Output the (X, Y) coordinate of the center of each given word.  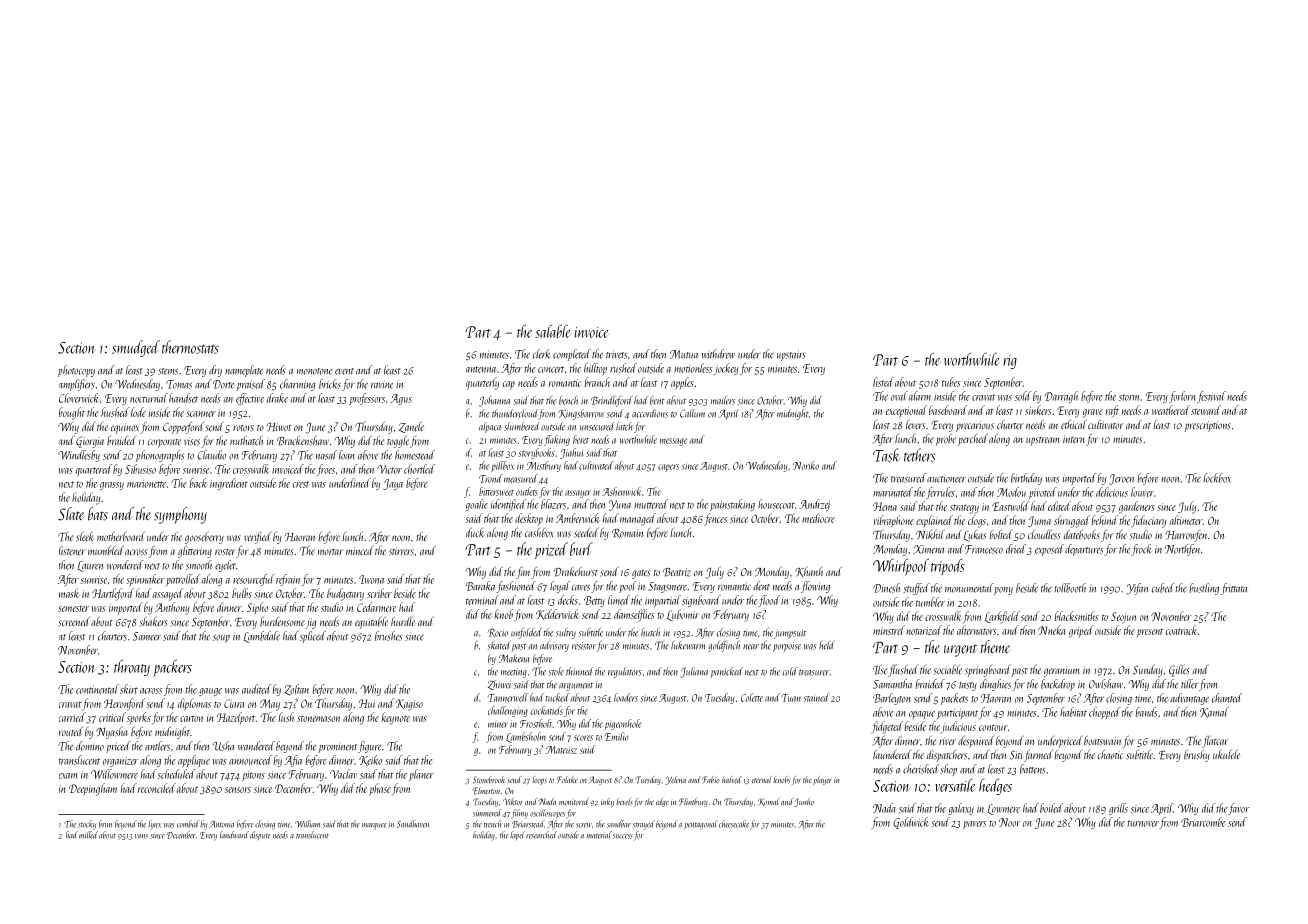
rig (1010, 362)
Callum (692, 413)
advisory (554, 646)
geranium (1061, 672)
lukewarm (688, 645)
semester (73, 609)
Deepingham (93, 789)
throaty (132, 667)
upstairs (791, 355)
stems (168, 371)
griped (1081, 631)
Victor (389, 469)
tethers (920, 455)
